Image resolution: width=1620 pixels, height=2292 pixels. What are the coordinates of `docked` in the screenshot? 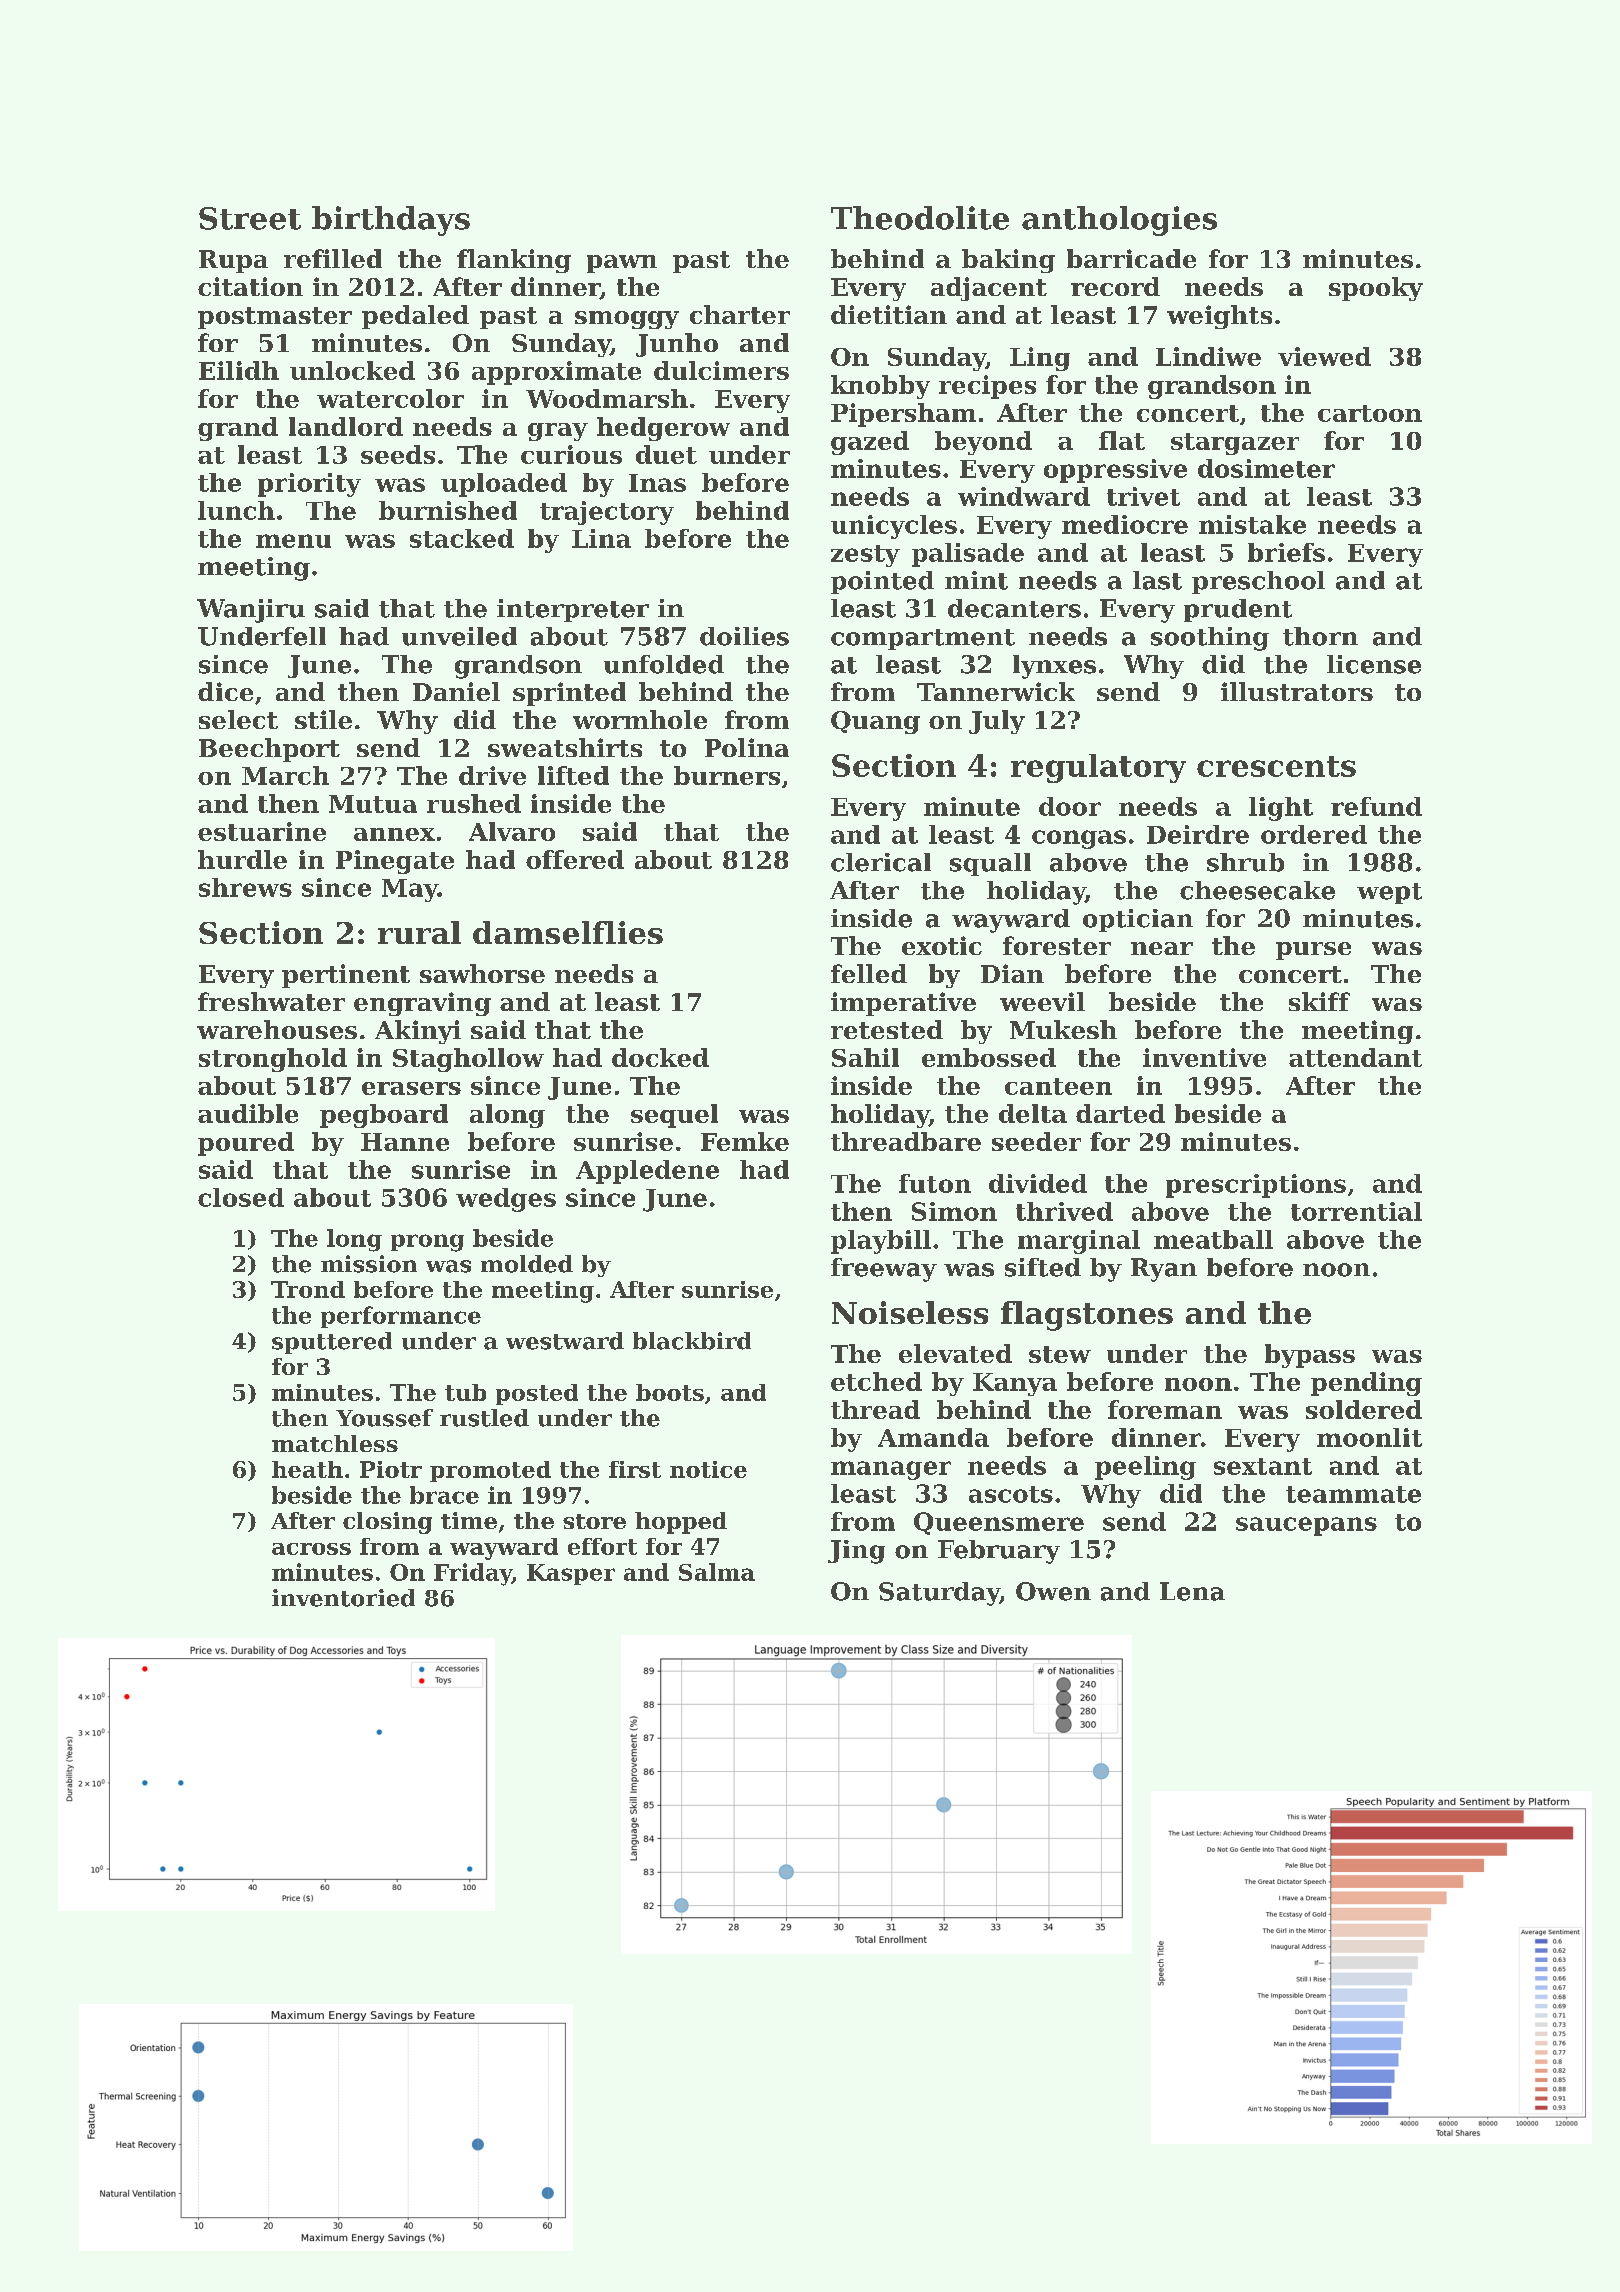 It's located at (660, 1057).
